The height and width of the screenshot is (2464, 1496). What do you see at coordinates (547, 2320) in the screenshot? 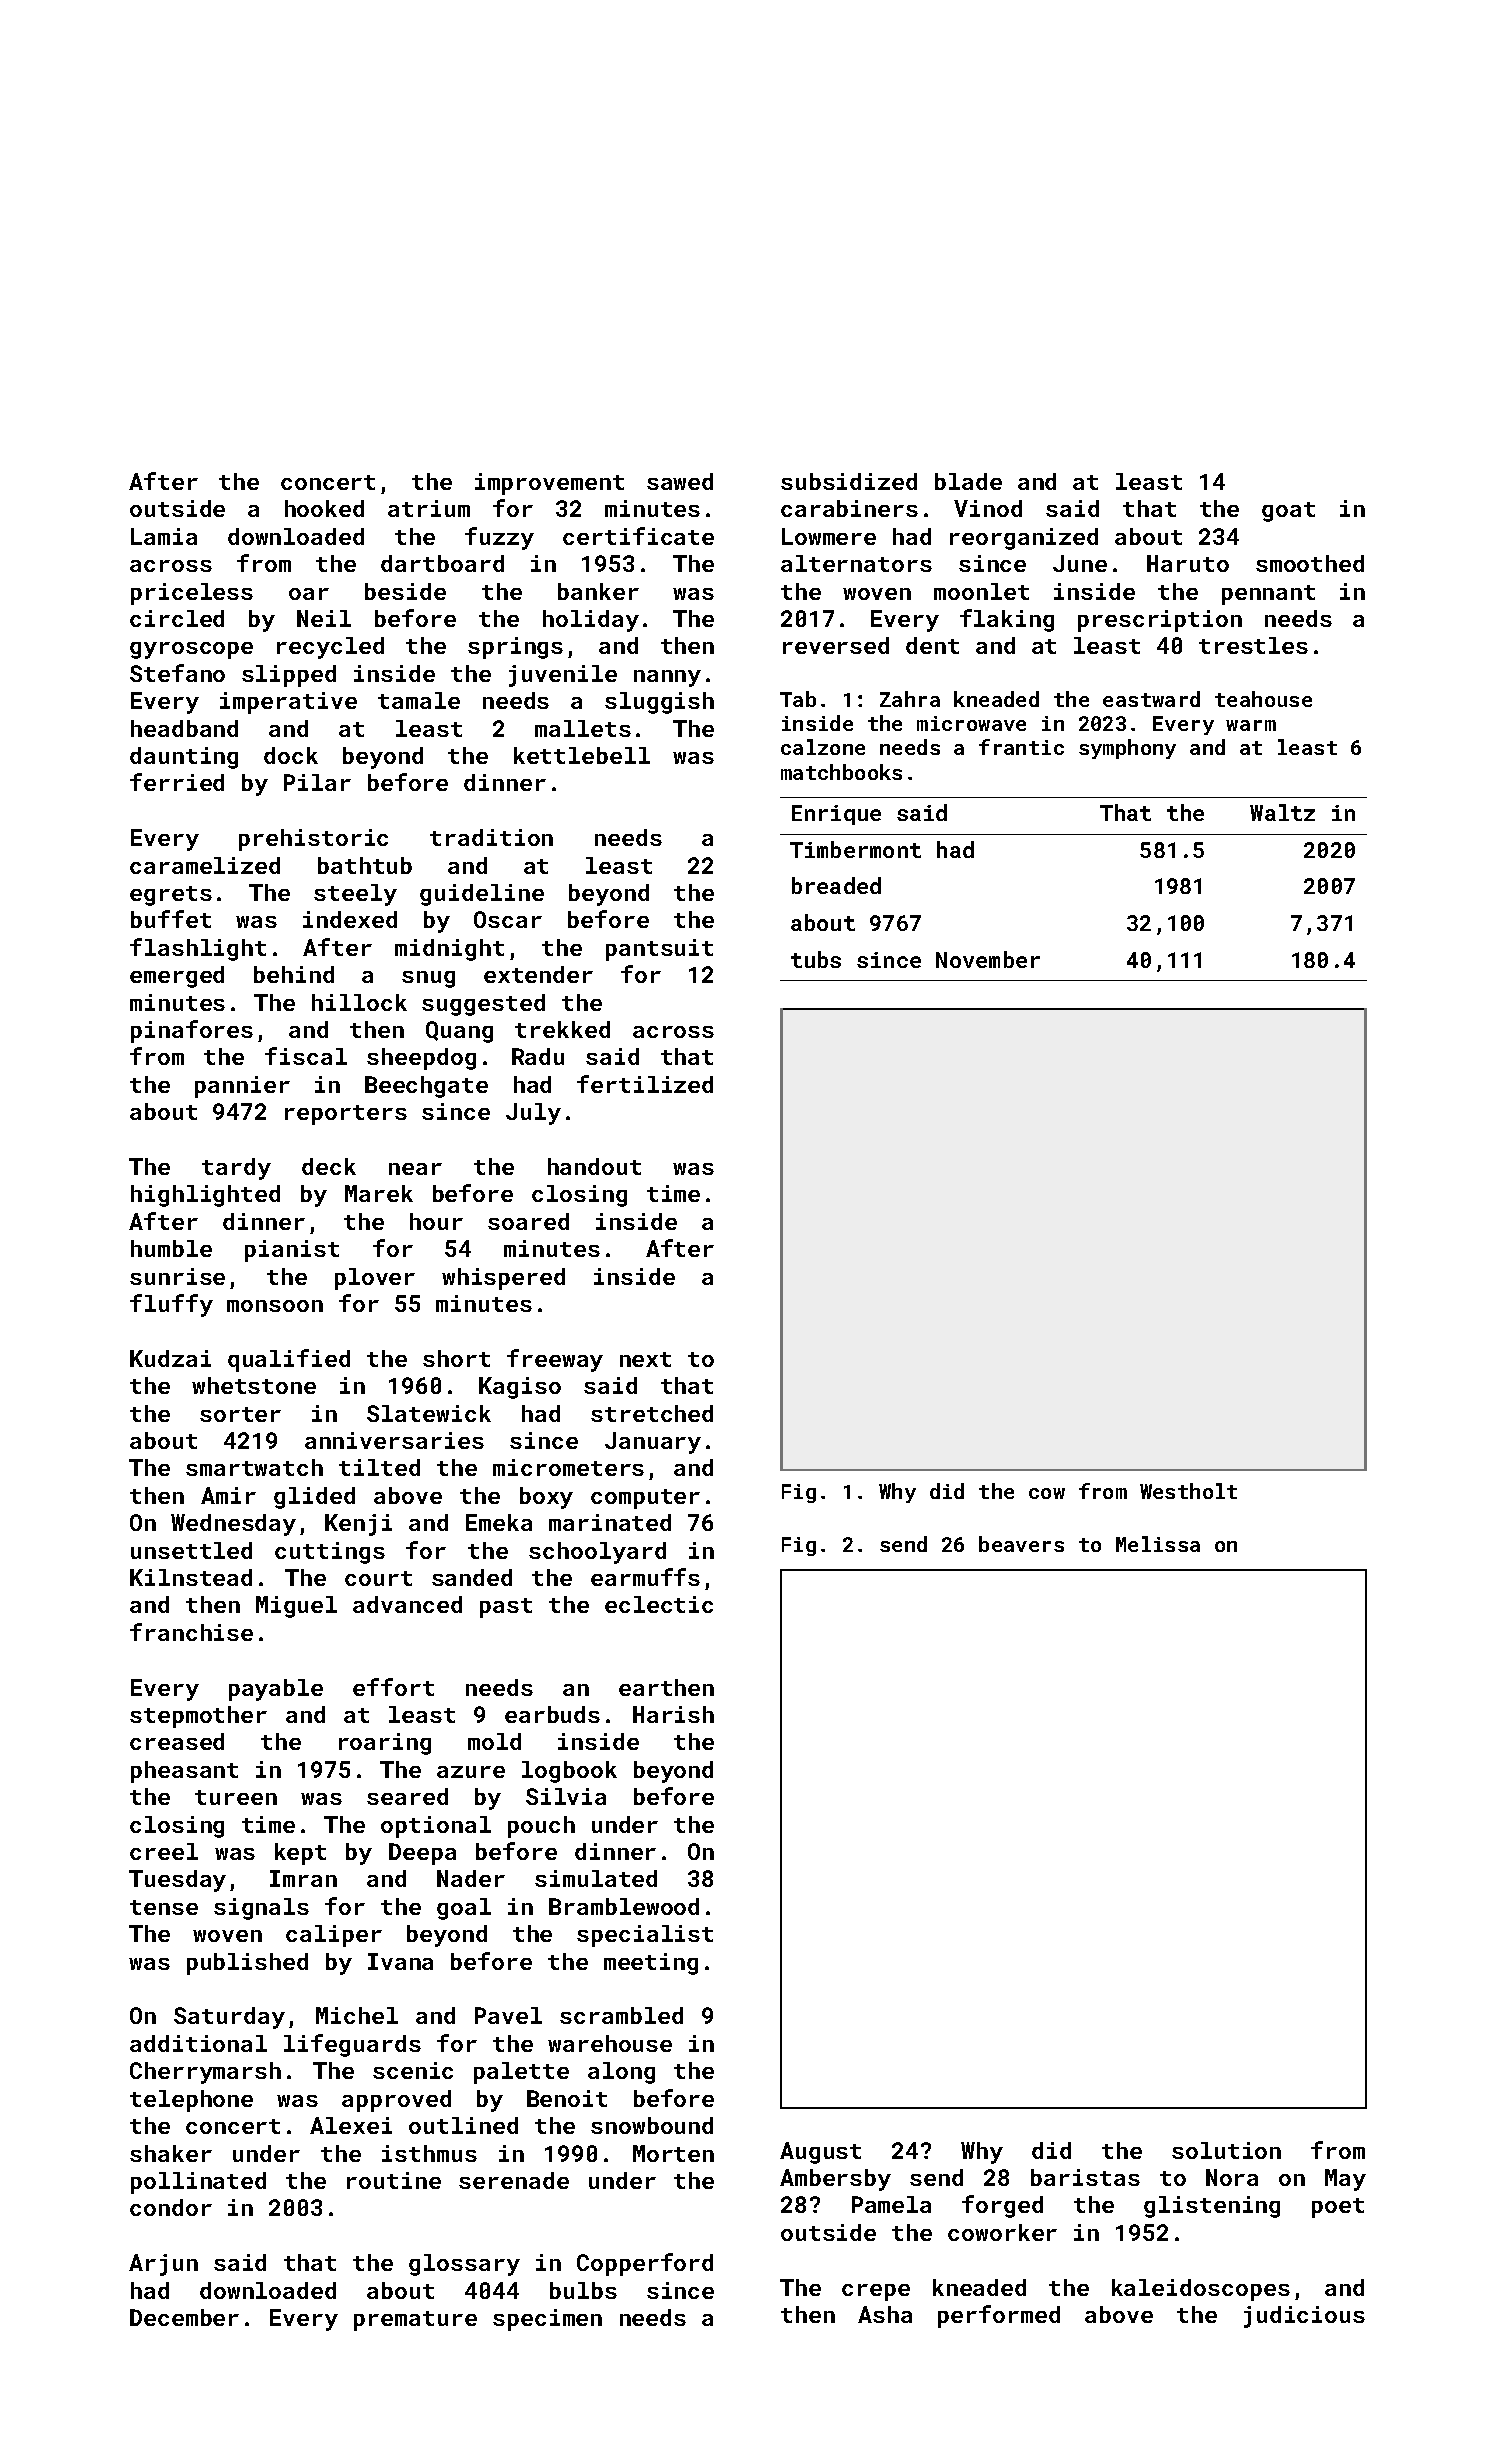
I see `specimen` at bounding box center [547, 2320].
